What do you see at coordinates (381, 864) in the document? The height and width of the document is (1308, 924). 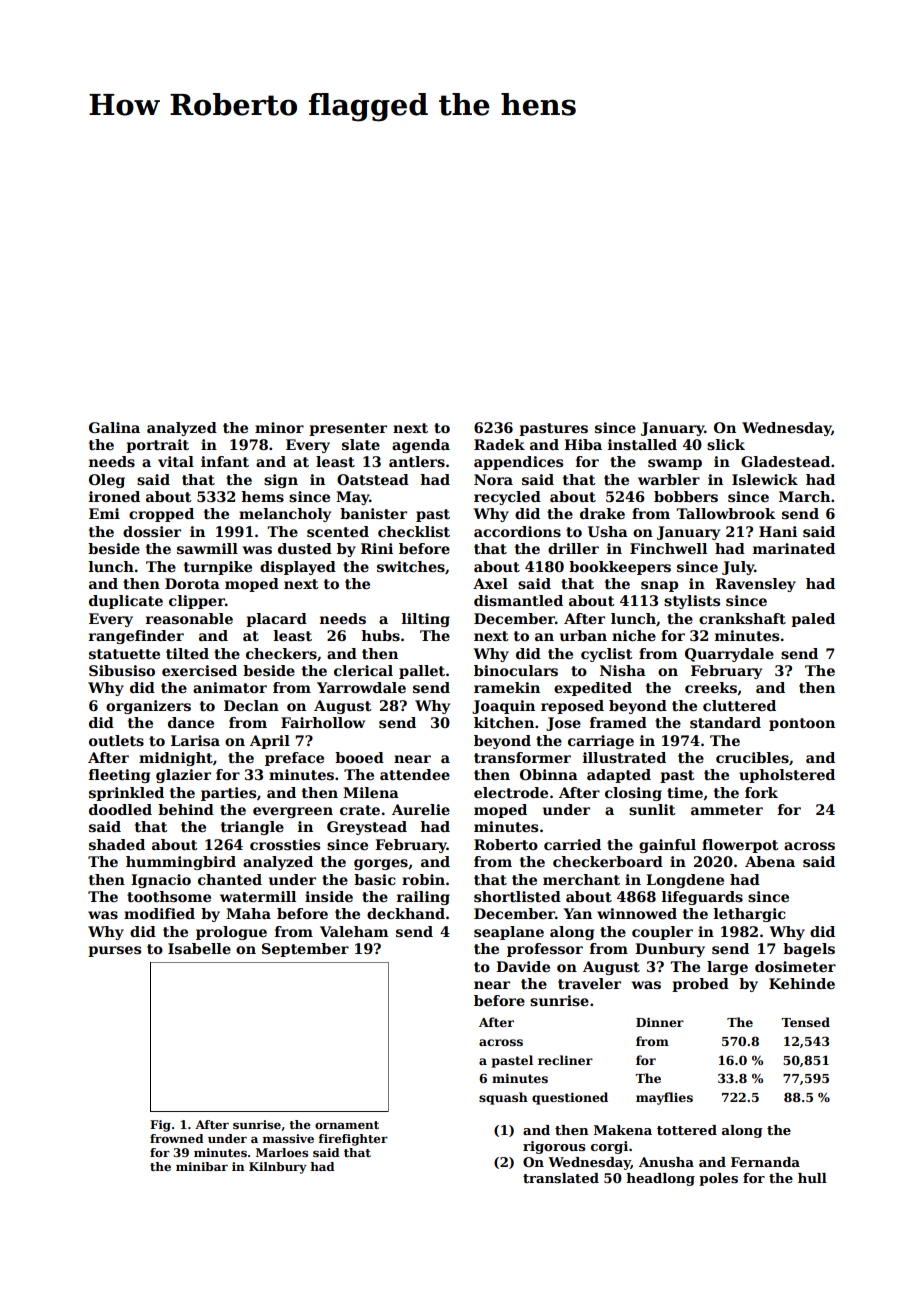 I see `gorges` at bounding box center [381, 864].
